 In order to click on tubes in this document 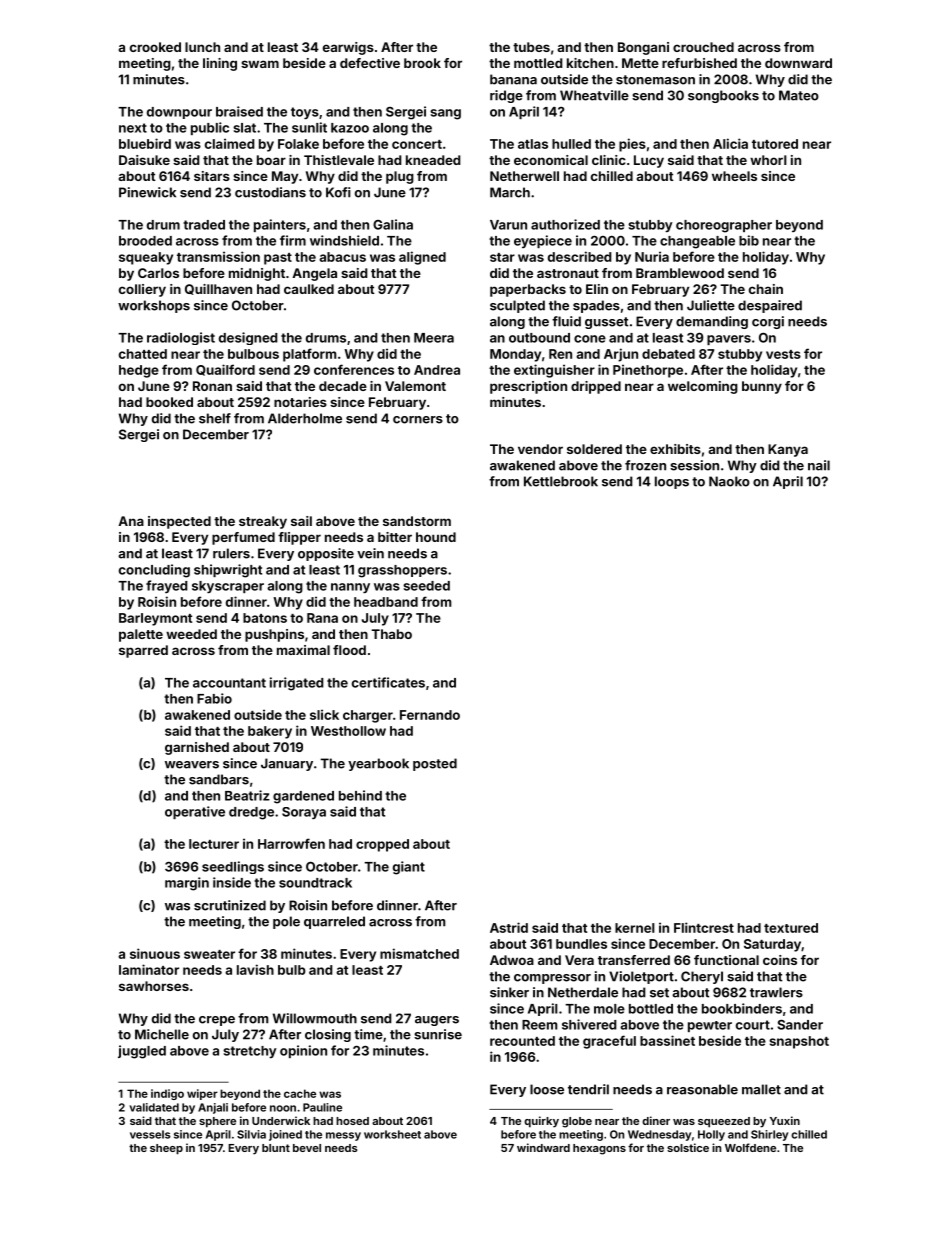, I will do `click(531, 47)`.
